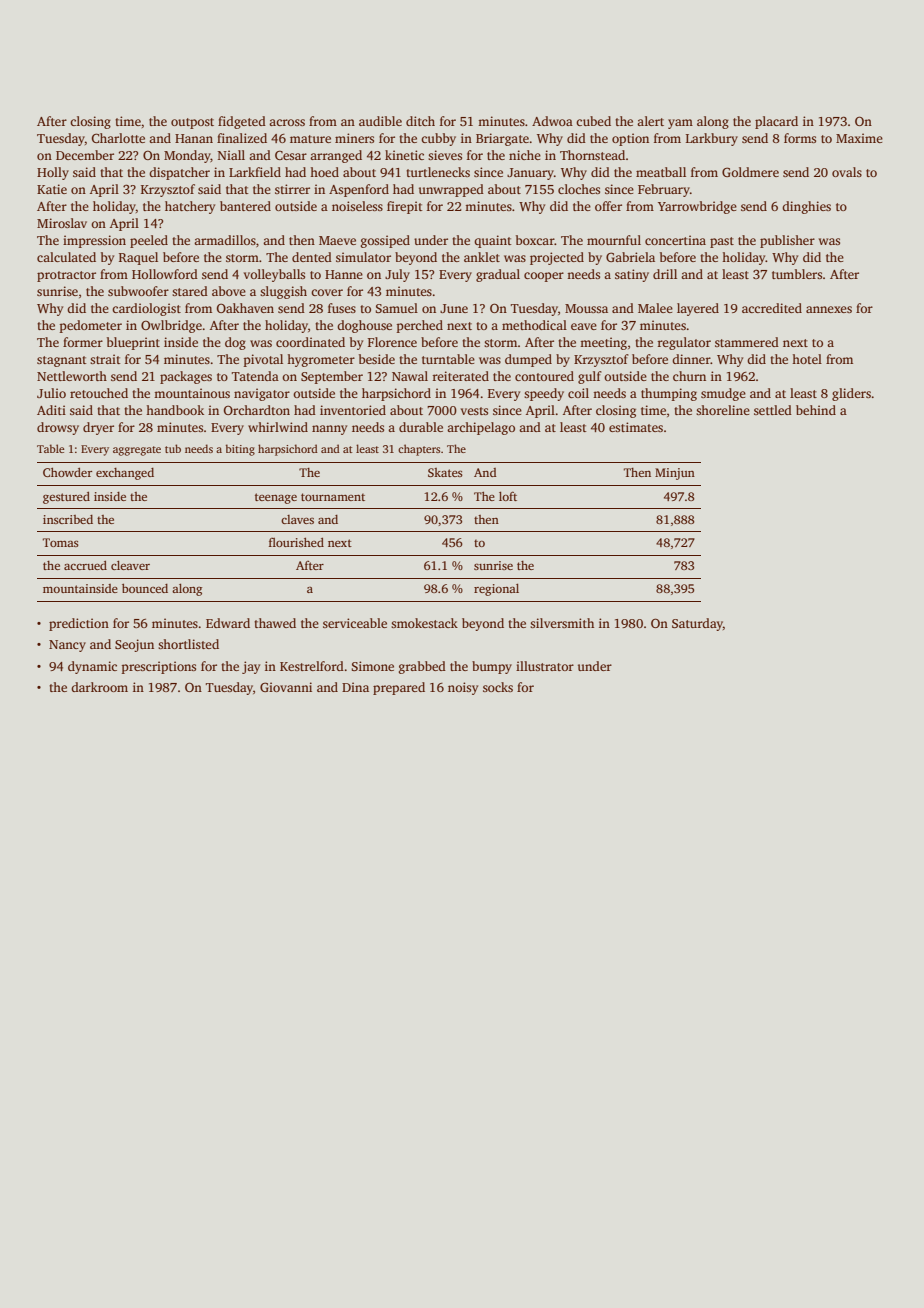 This screenshot has height=1308, width=924. I want to click on dinghies, so click(806, 207).
